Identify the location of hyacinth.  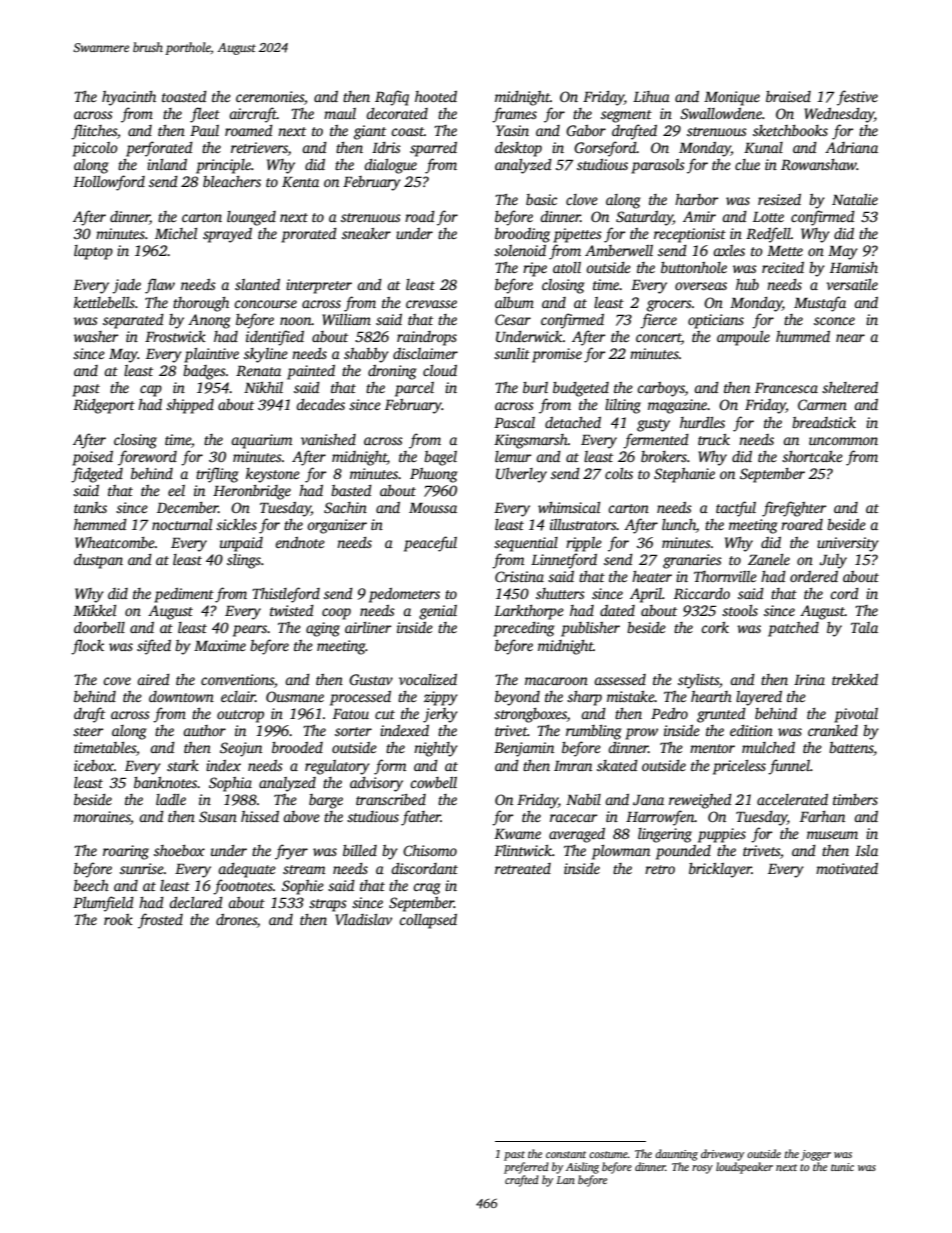
(129, 98).
